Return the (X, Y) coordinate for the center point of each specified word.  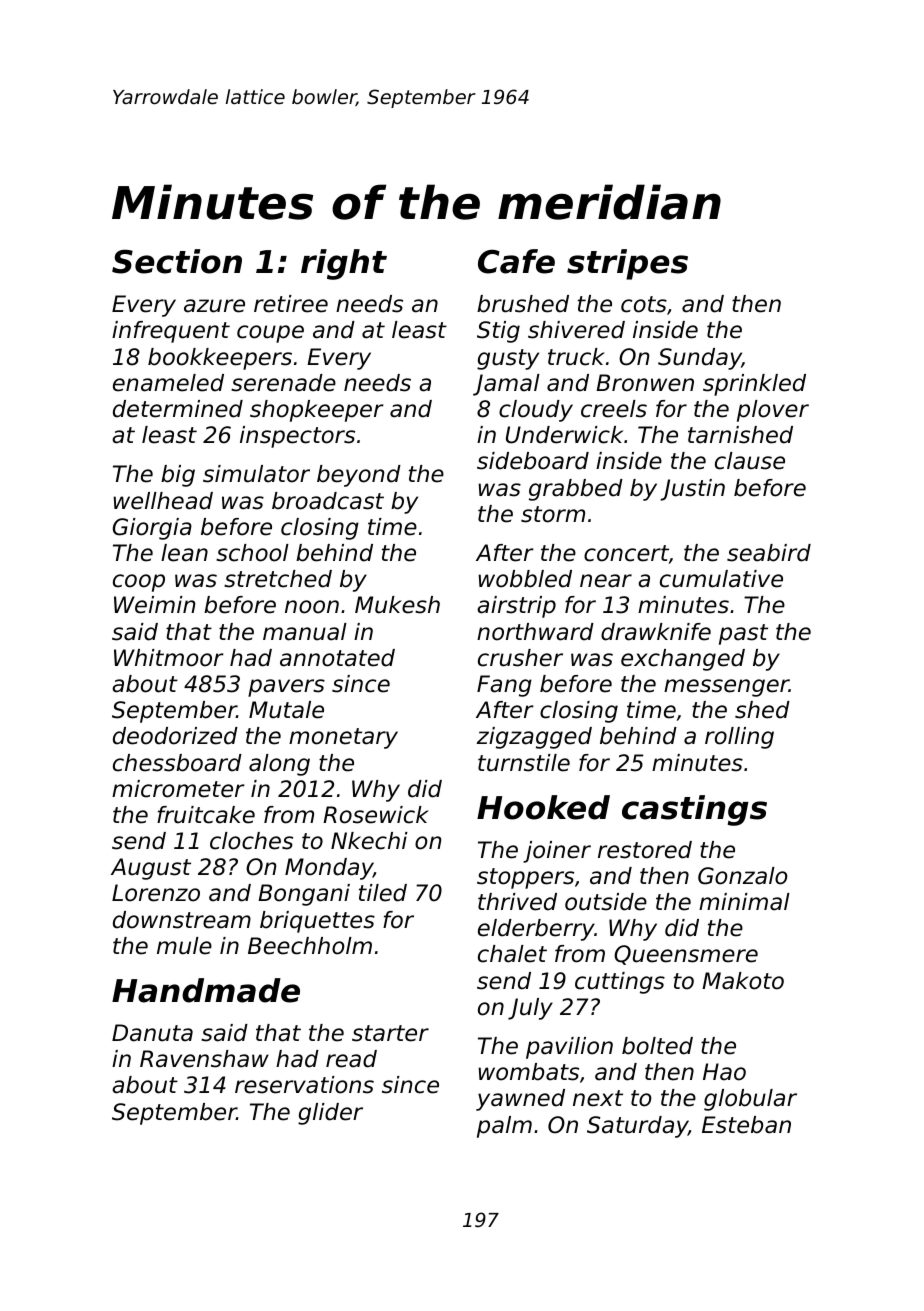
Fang (504, 686)
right (344, 264)
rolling (739, 738)
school (252, 553)
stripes (627, 264)
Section (177, 261)
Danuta (152, 1033)
